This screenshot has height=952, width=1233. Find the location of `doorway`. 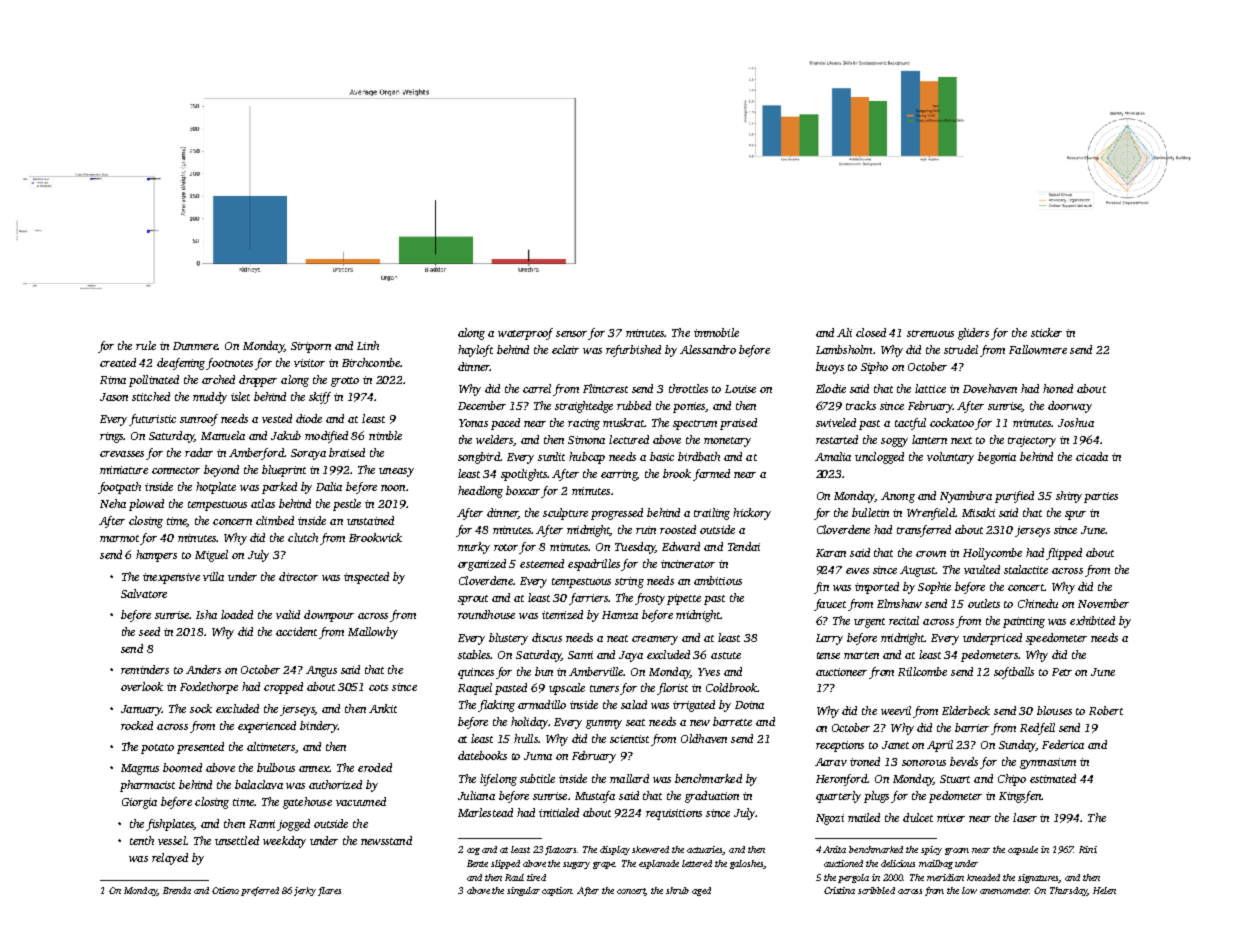

doorway is located at coordinates (1070, 407).
